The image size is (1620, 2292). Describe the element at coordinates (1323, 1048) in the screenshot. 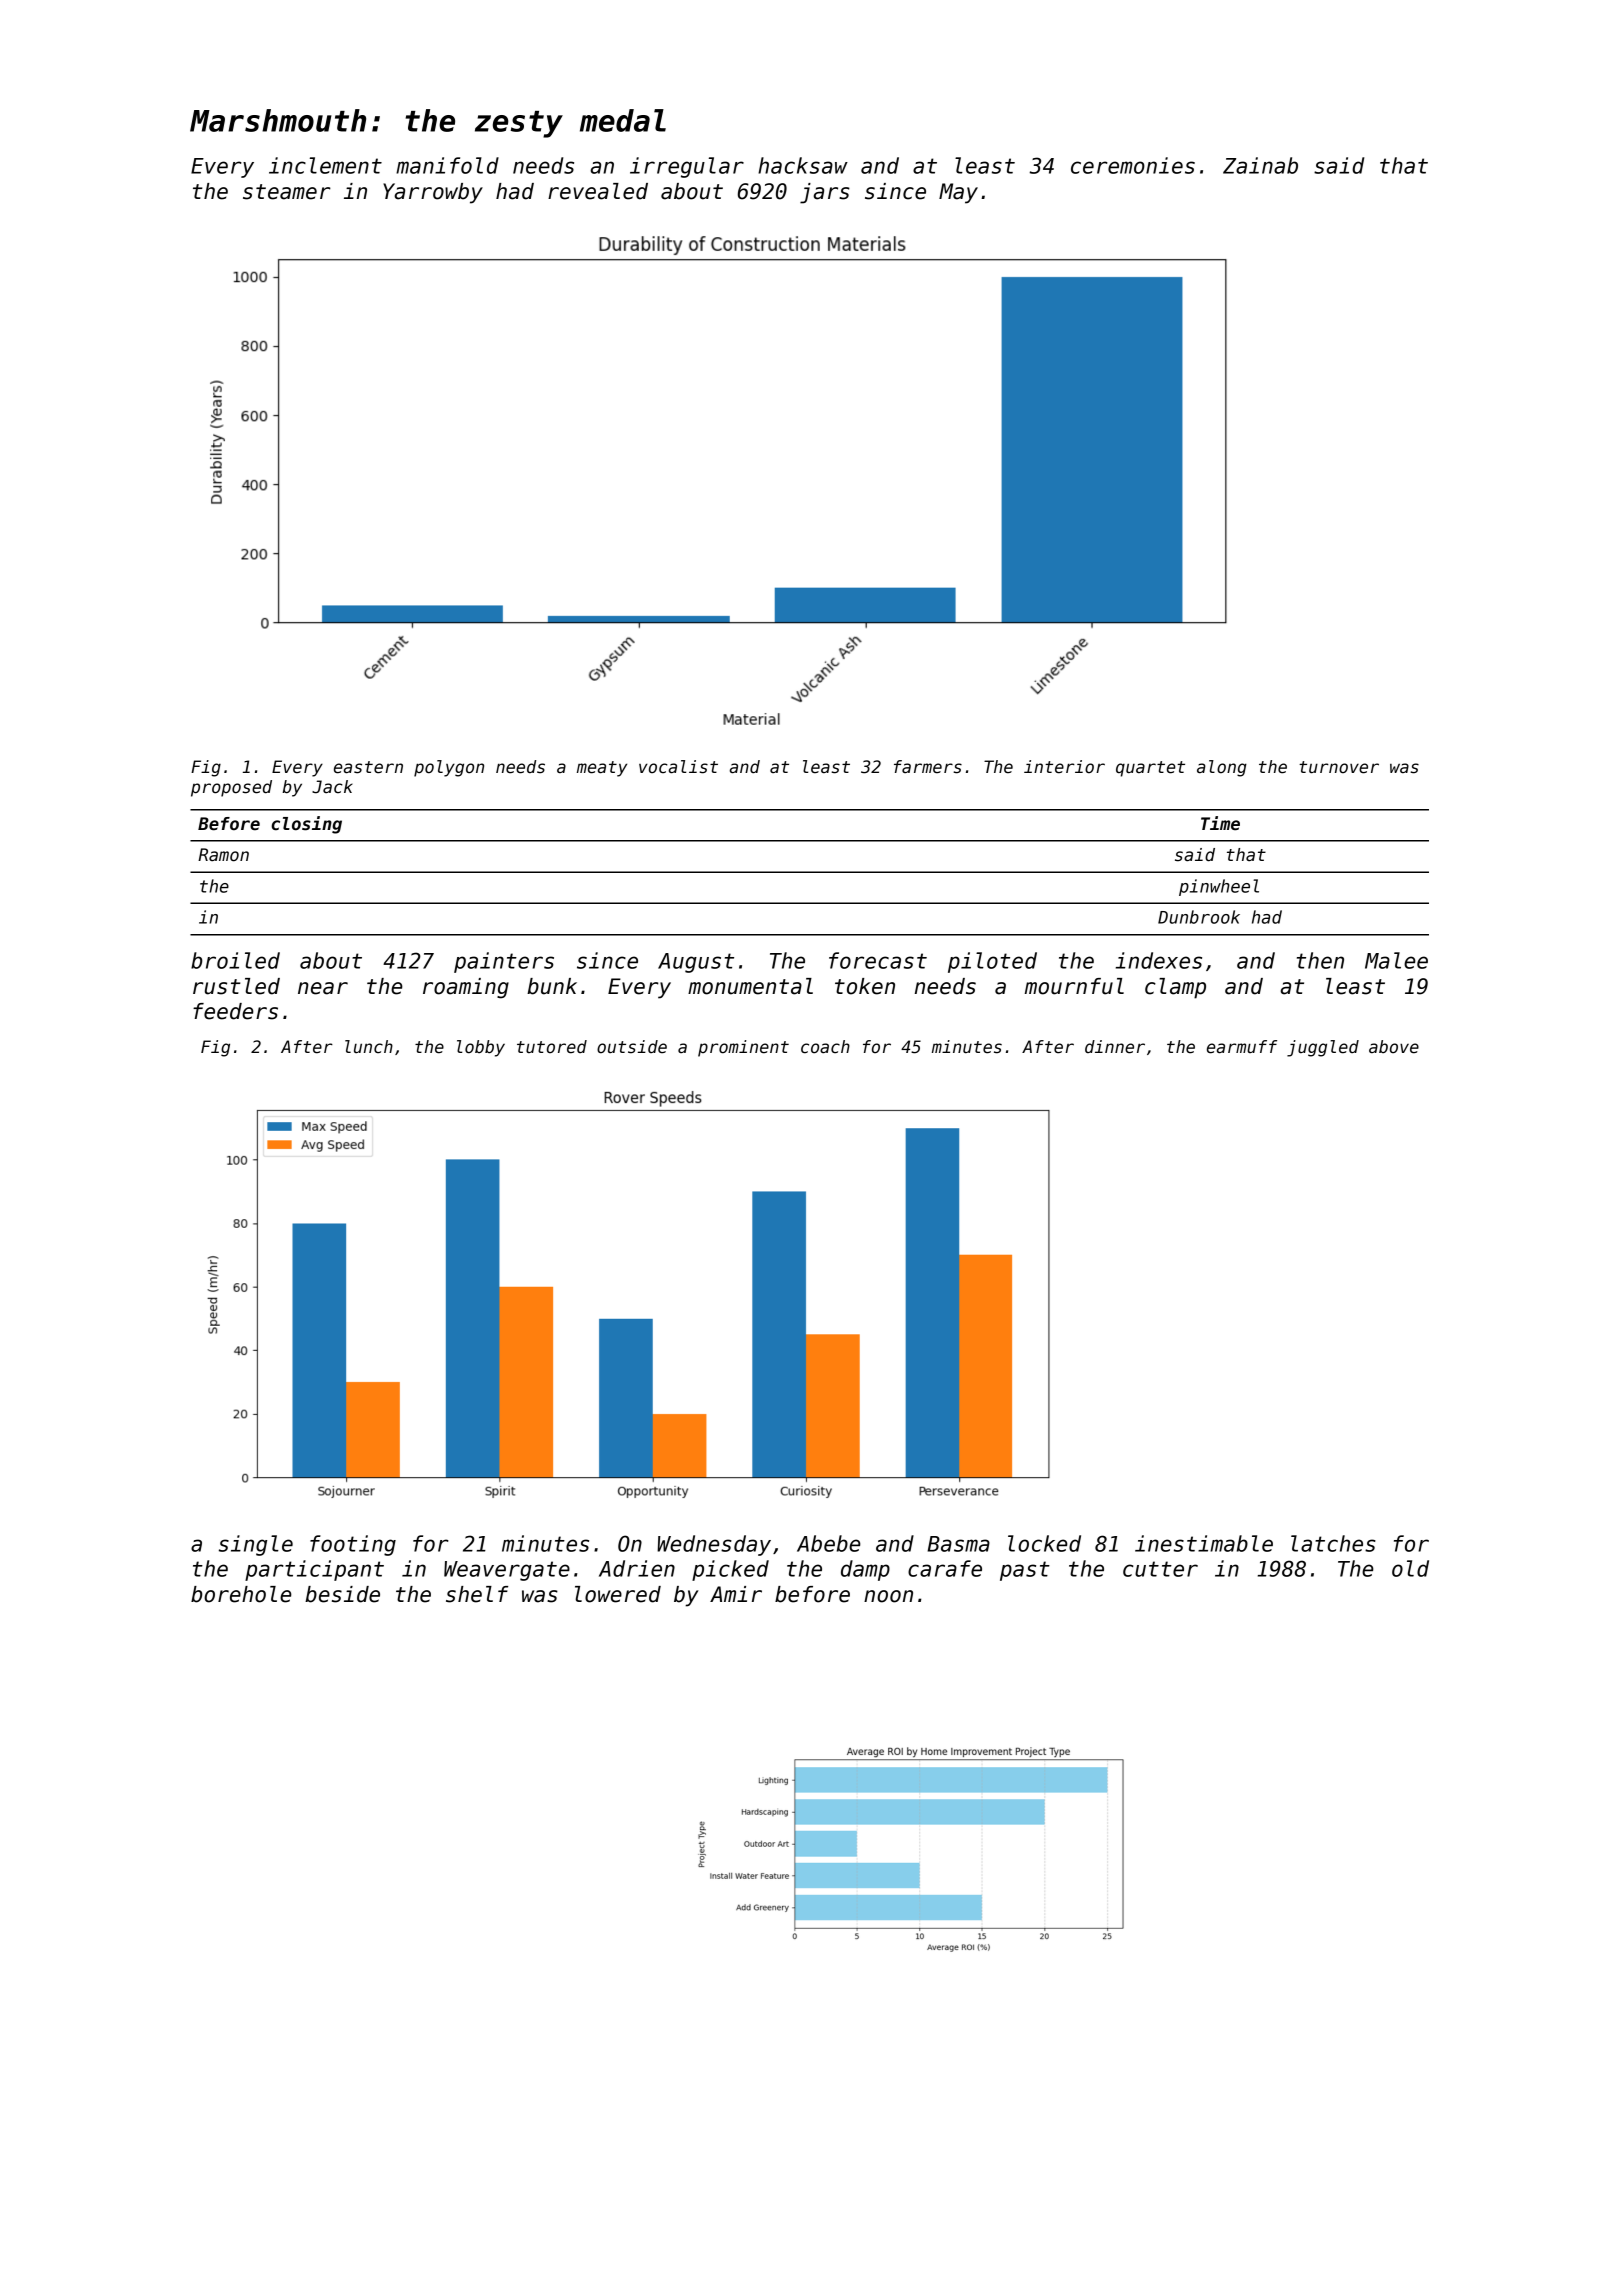

I see `juggled` at that location.
